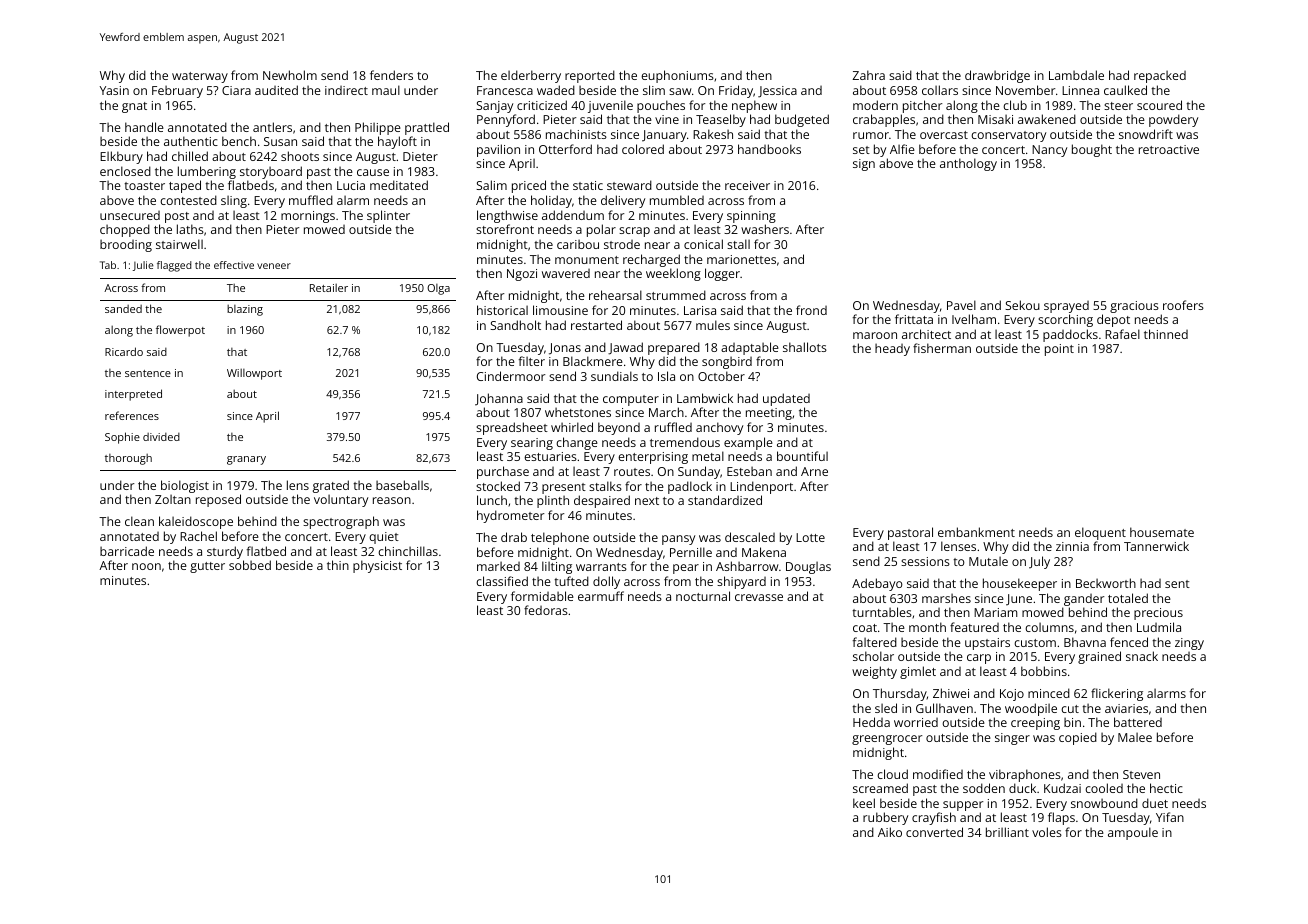  What do you see at coordinates (677, 76) in the document?
I see `euphoniums` at bounding box center [677, 76].
